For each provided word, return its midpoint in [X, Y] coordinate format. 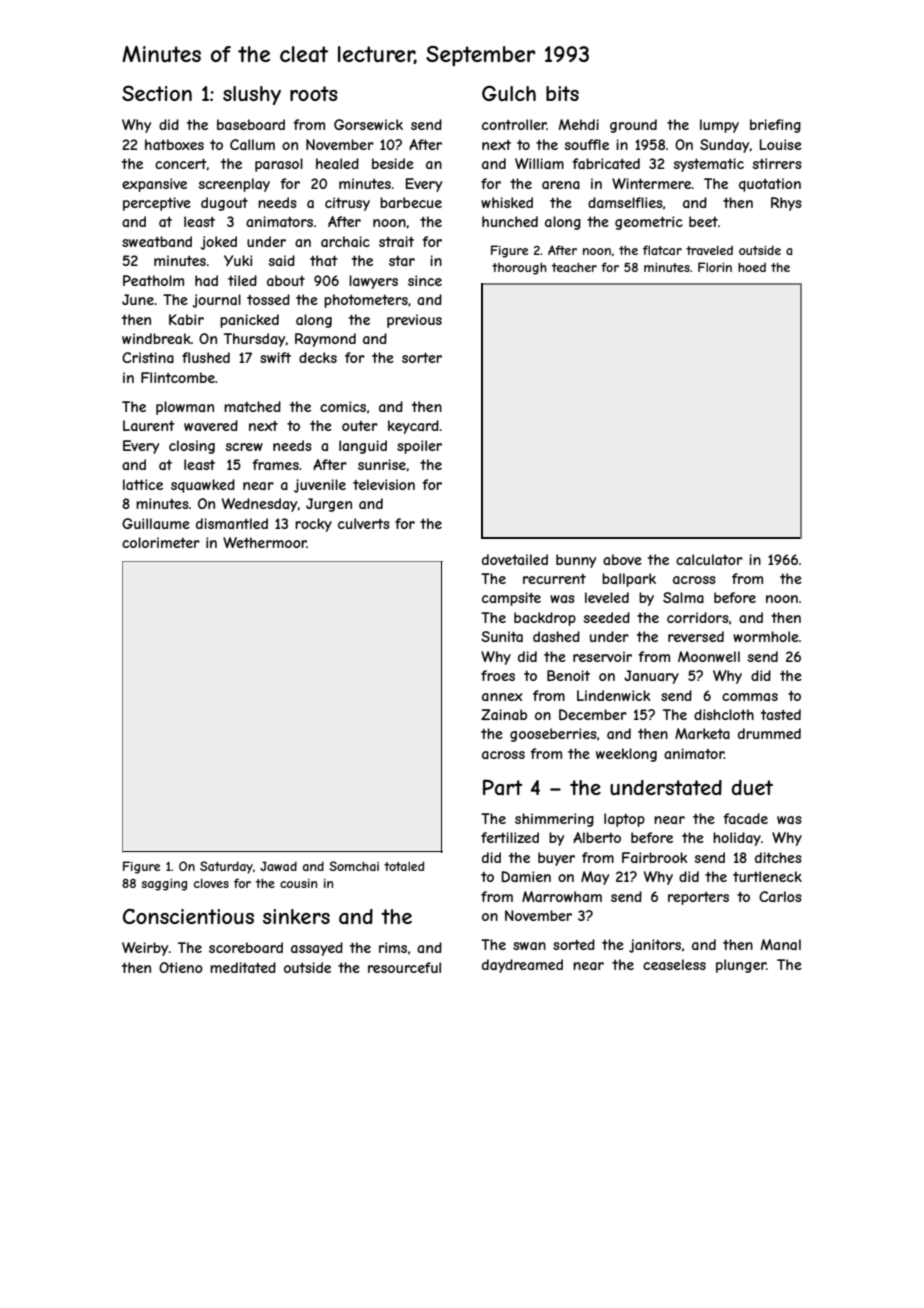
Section [157, 93]
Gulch [509, 93]
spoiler [419, 447]
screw [244, 447]
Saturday [226, 867]
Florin [715, 267]
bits [562, 93]
